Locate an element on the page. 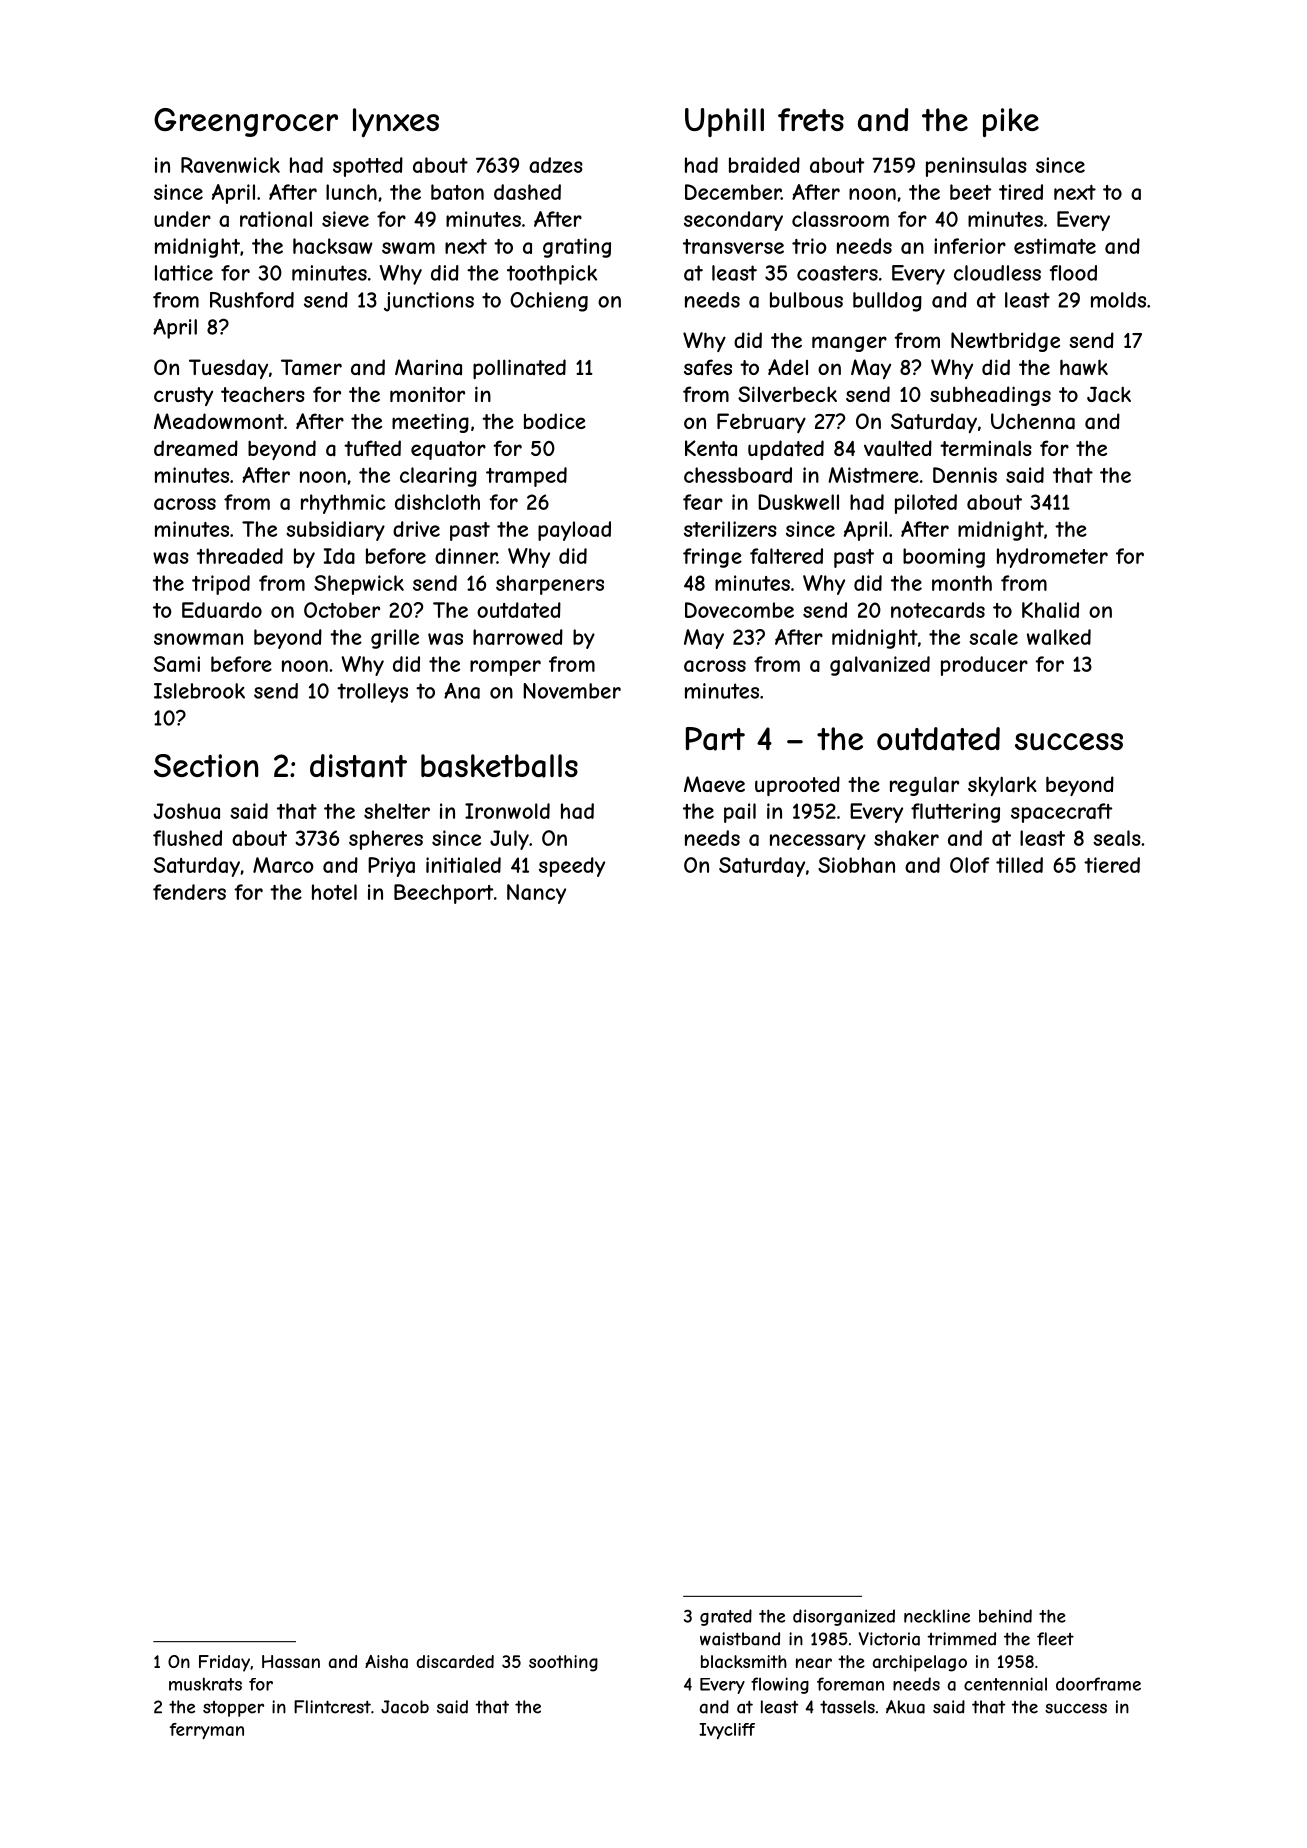  regular is located at coordinates (924, 786).
